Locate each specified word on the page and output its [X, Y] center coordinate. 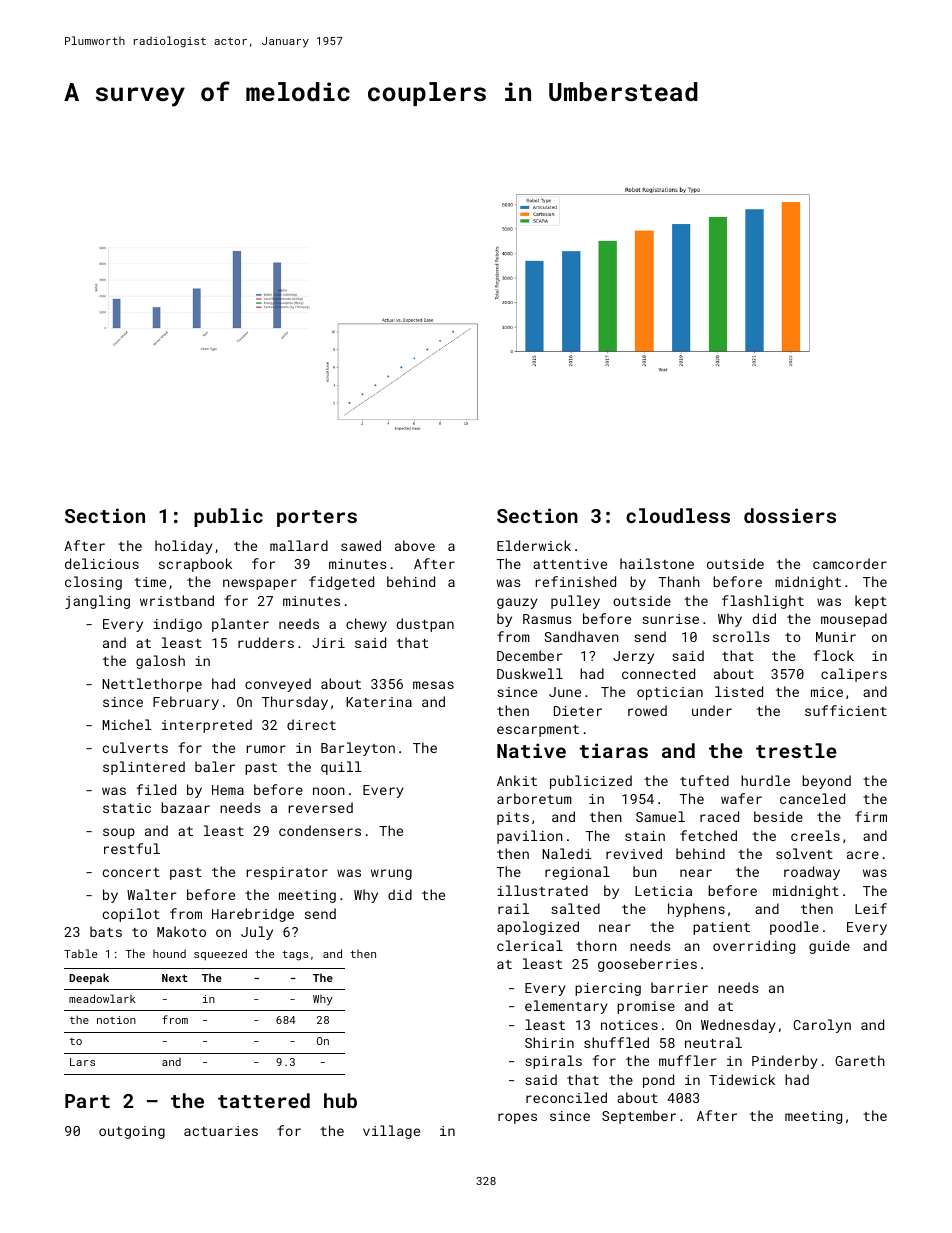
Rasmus [547, 619]
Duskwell [530, 673]
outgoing [132, 1132]
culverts [135, 747]
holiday [184, 547]
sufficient [846, 710]
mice [827, 692]
